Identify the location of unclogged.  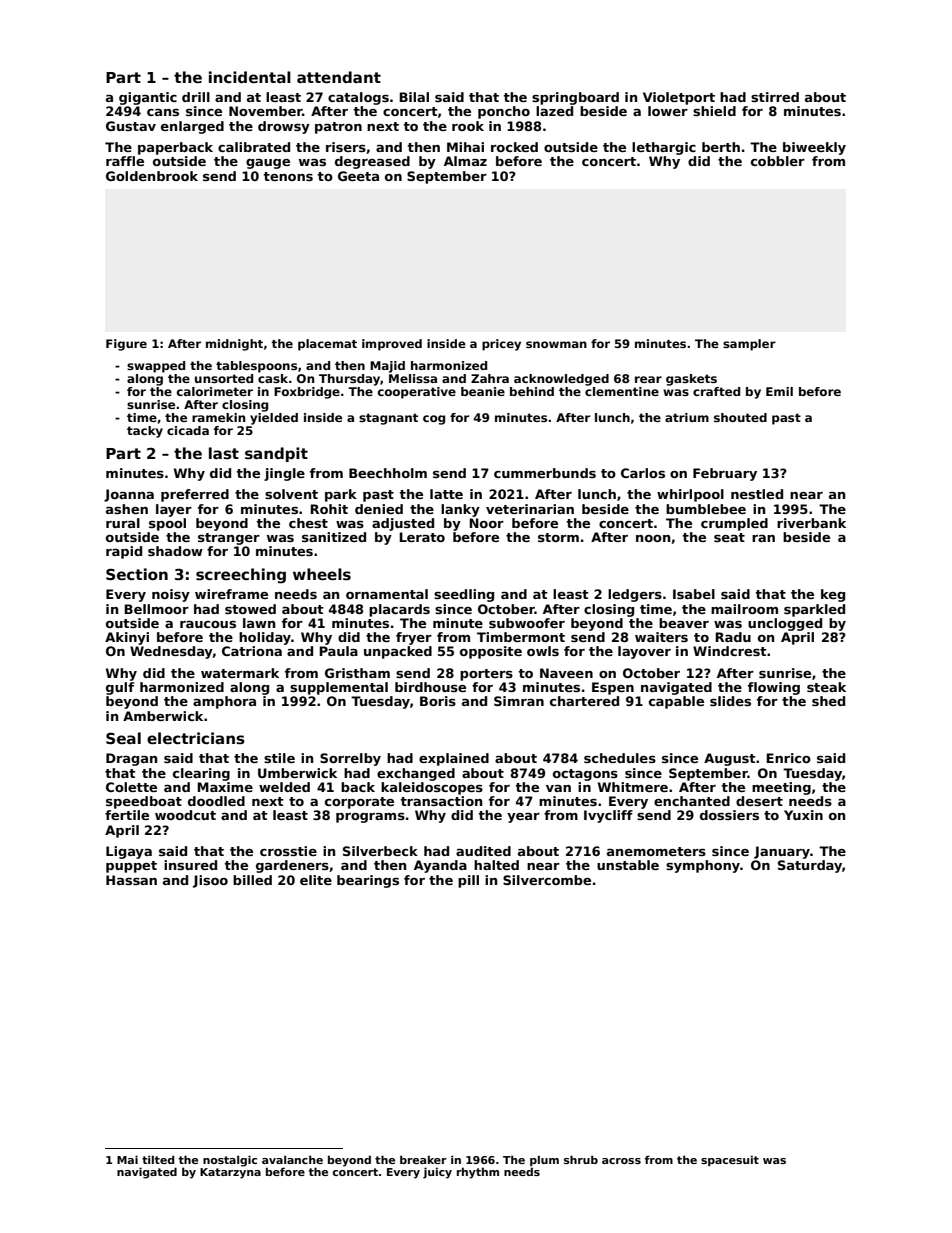
(785, 624).
